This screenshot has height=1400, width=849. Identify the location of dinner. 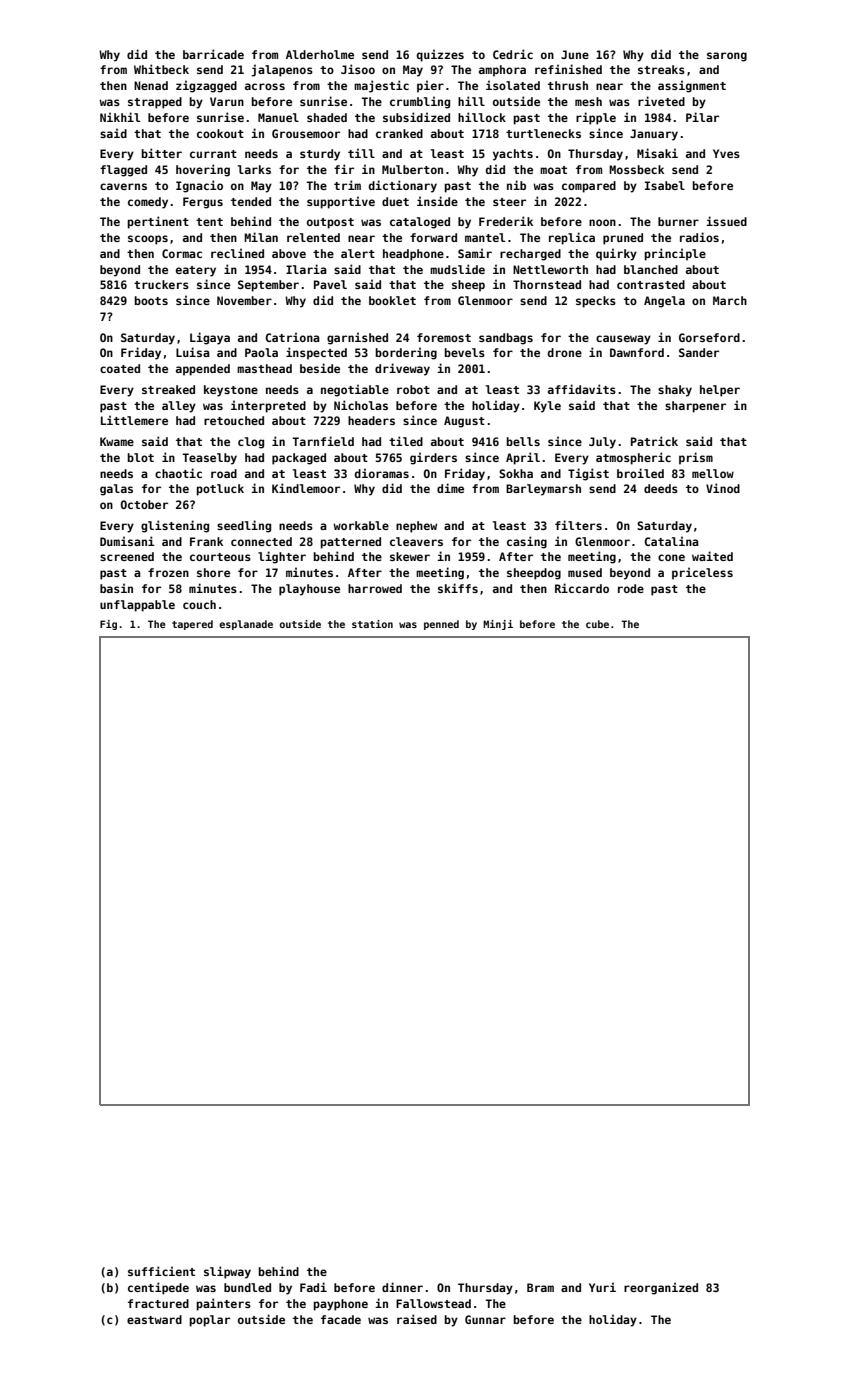
(402, 1287).
